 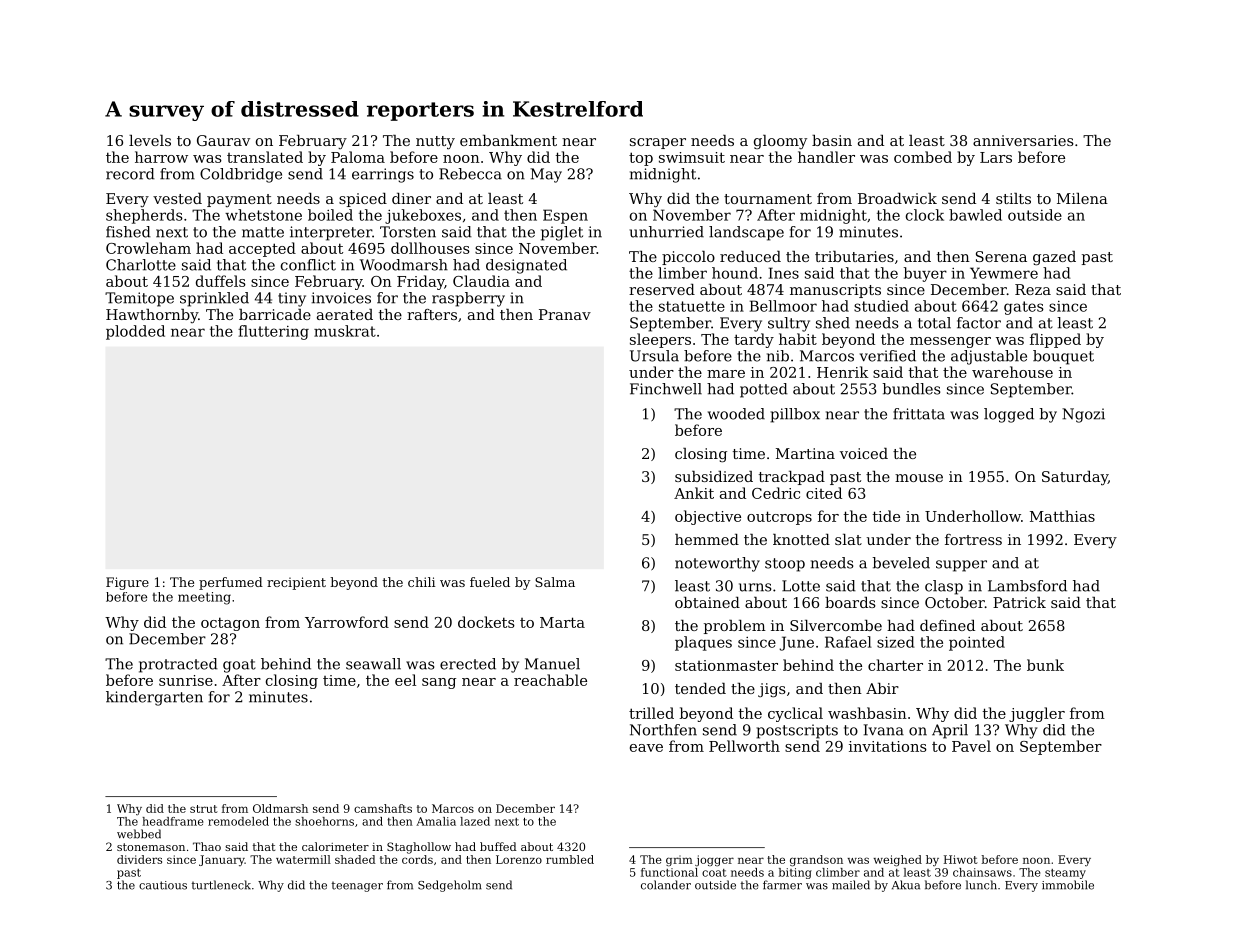 What do you see at coordinates (654, 356) in the image?
I see `Ursula` at bounding box center [654, 356].
